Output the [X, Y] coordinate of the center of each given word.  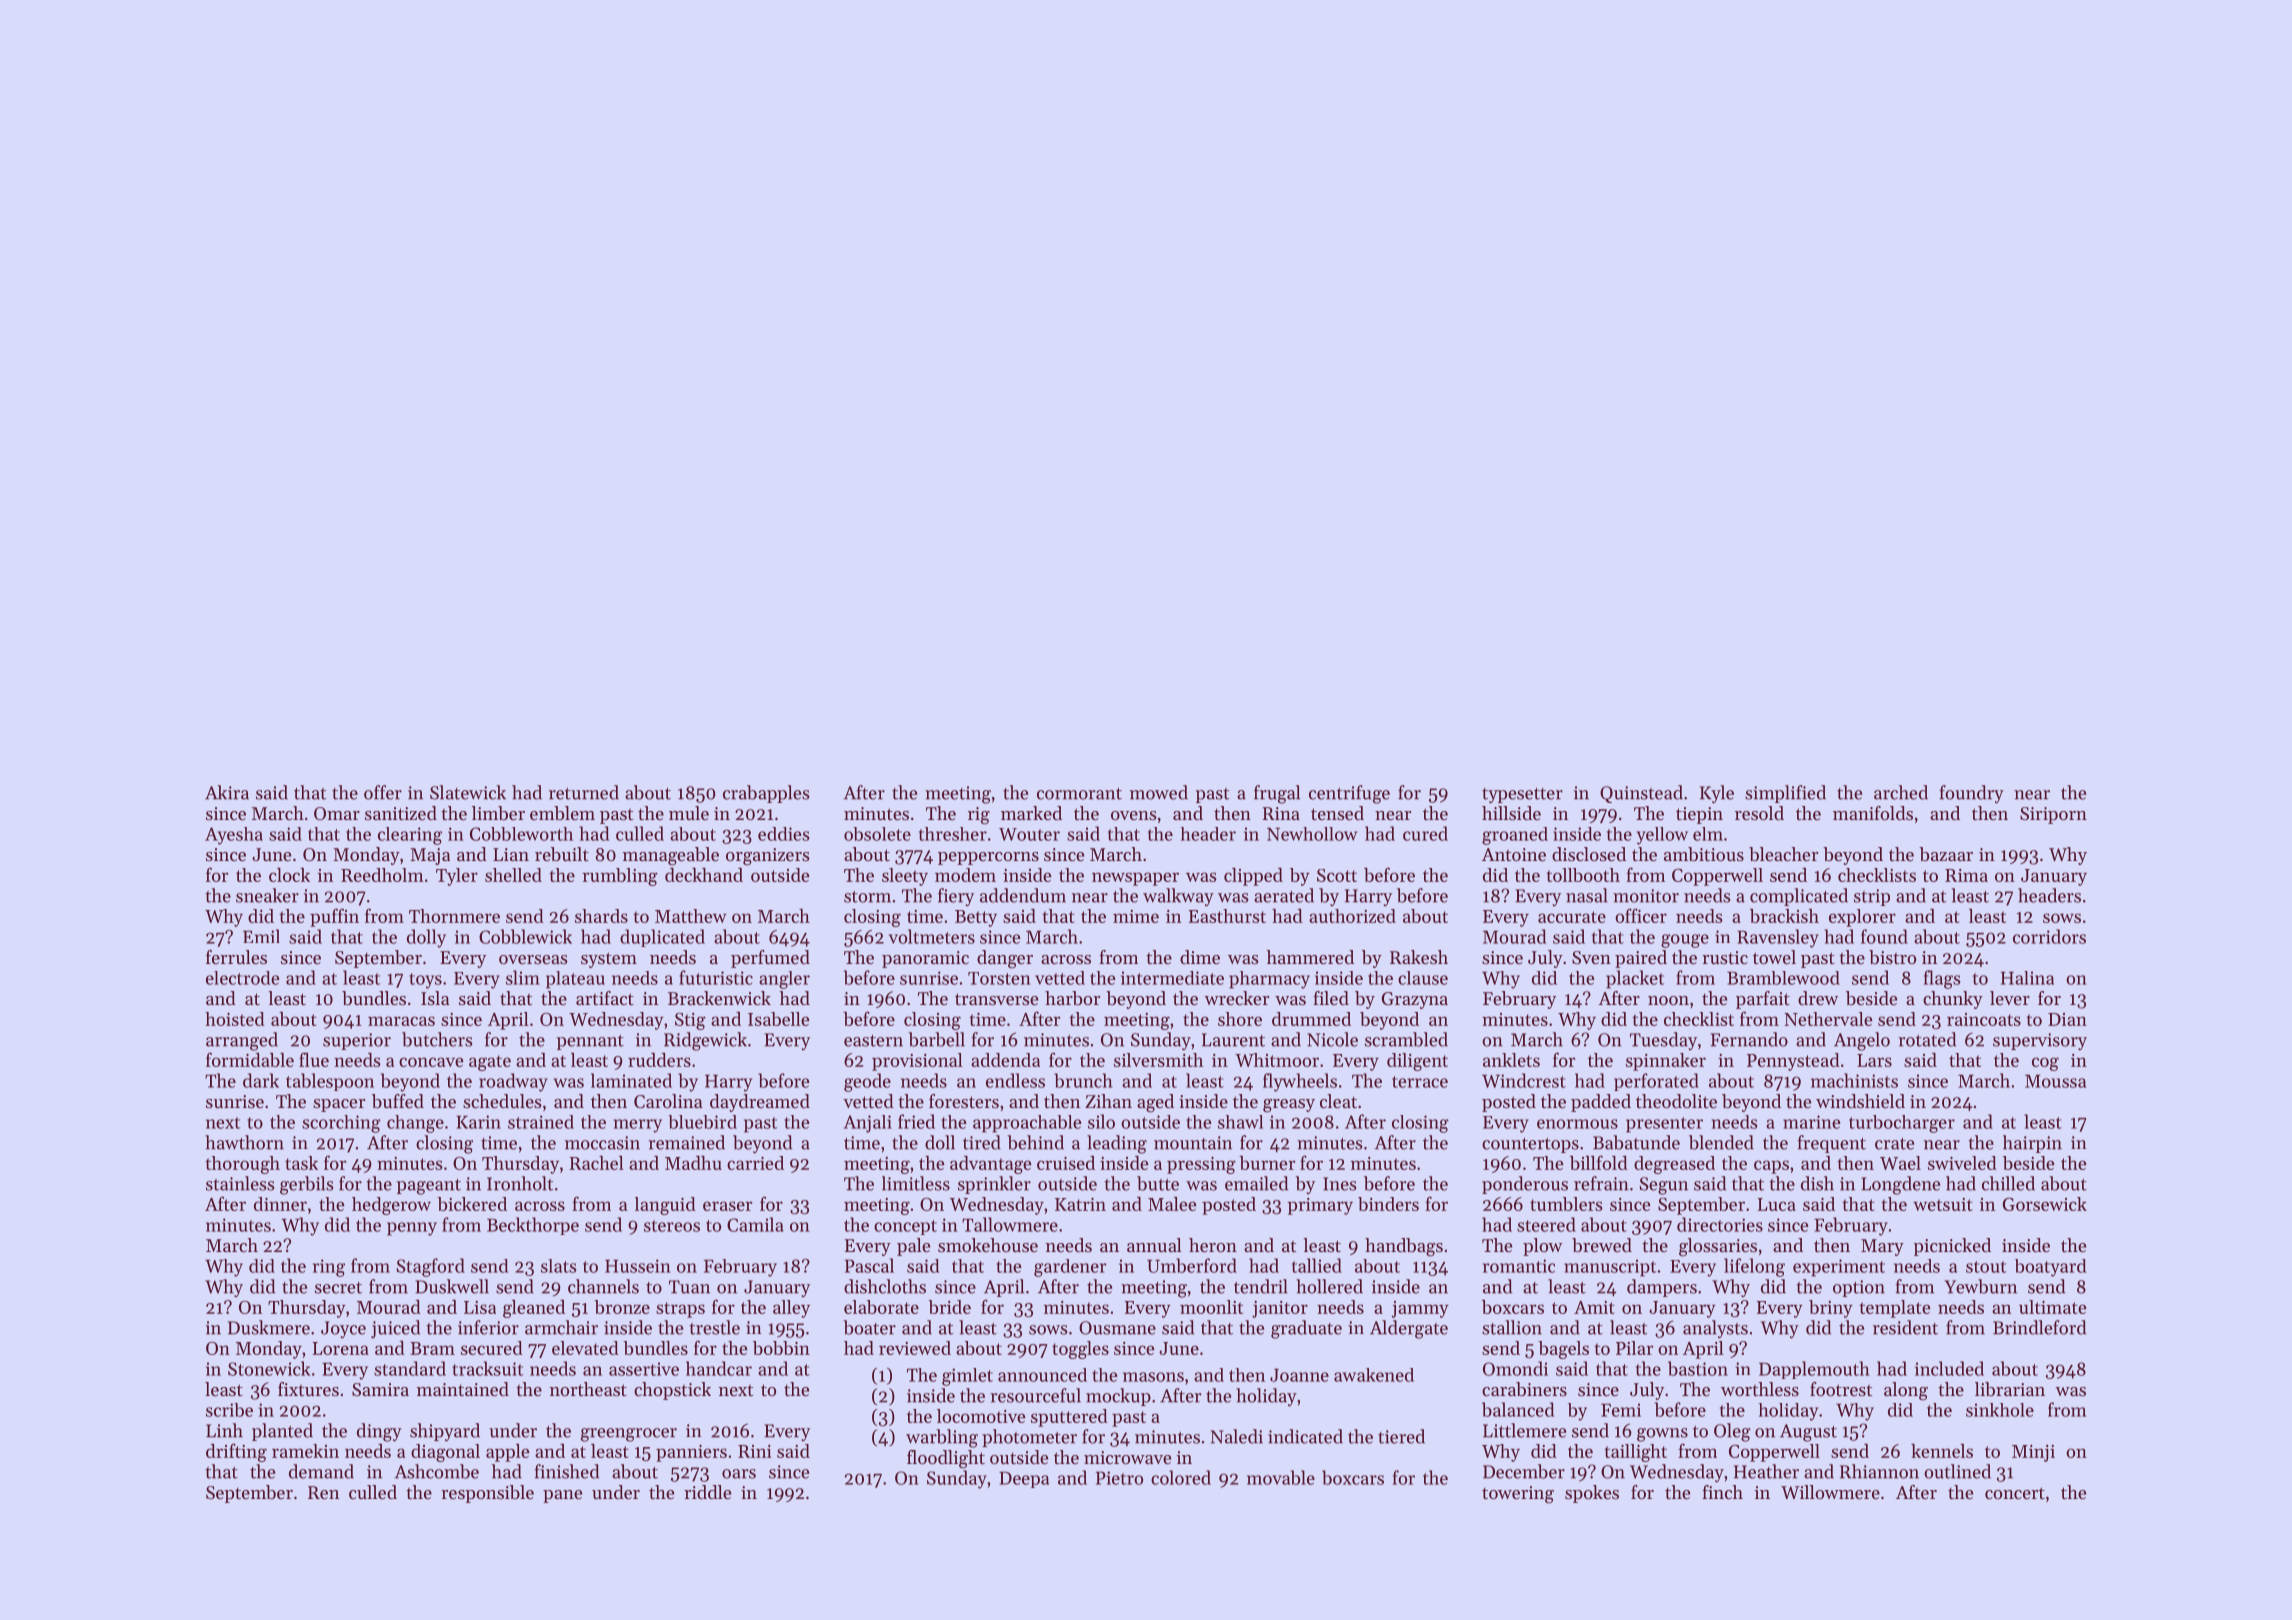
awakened [1374, 1375]
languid [665, 1206]
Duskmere [269, 1327]
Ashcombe [437, 1471]
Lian [511, 854]
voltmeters [932, 936]
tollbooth [1583, 875]
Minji [2033, 1453]
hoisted [235, 1019]
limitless [916, 1183]
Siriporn [2053, 815]
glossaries [1718, 1247]
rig [979, 816]
